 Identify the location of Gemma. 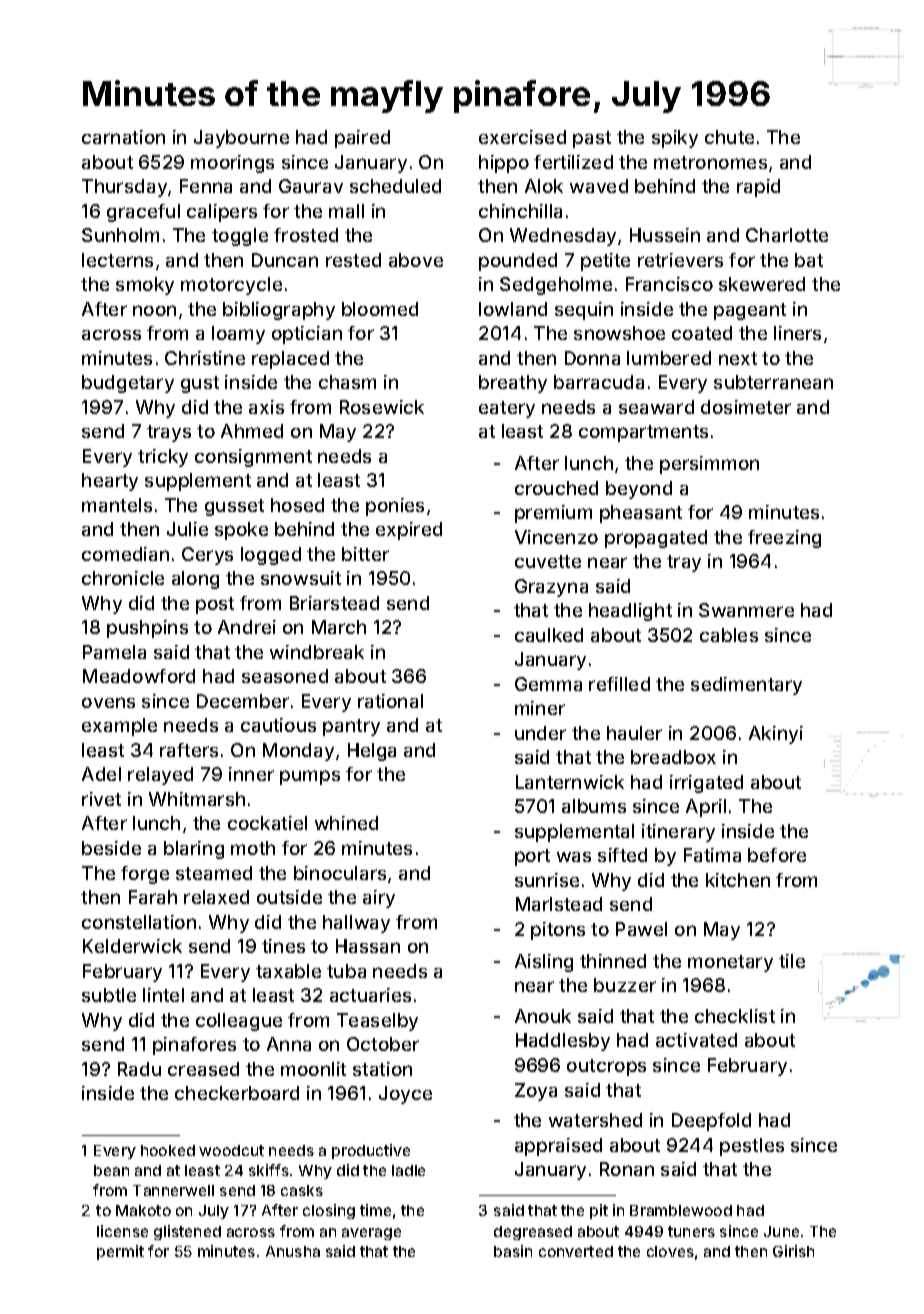
(548, 684).
